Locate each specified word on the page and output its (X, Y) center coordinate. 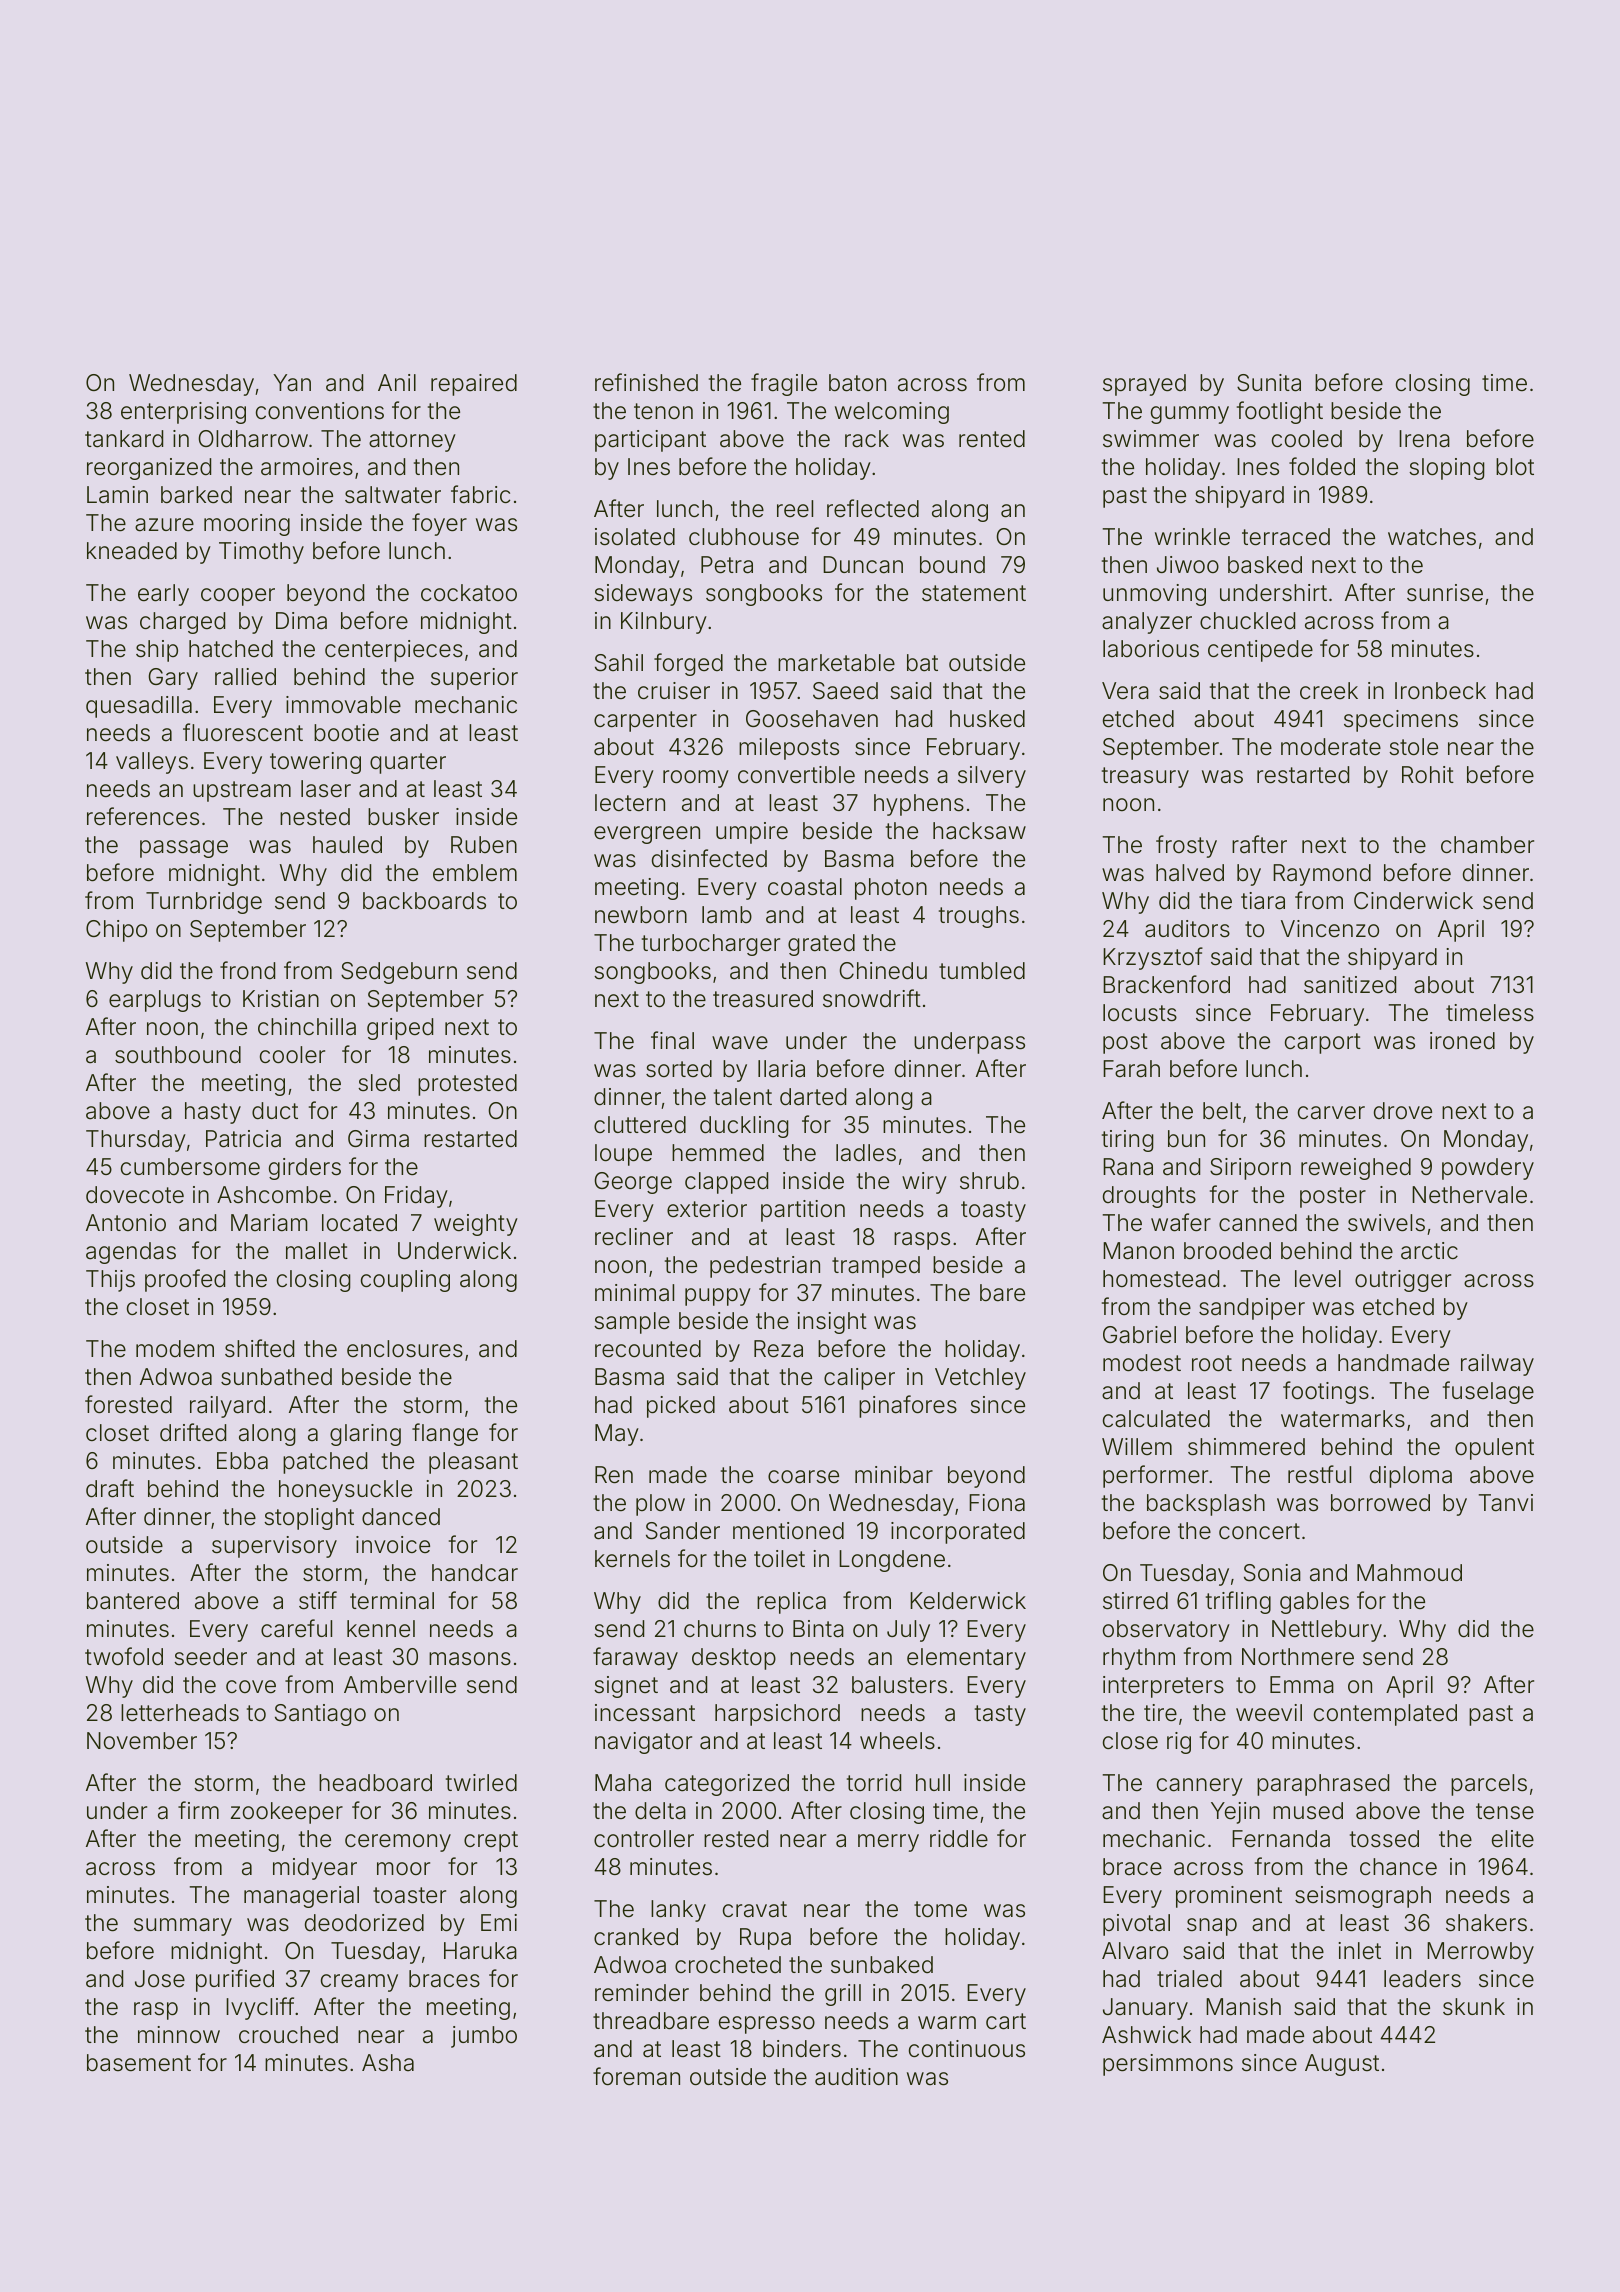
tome (940, 1909)
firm (198, 1810)
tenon (663, 411)
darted (813, 1097)
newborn (641, 915)
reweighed (1356, 1169)
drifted (193, 1432)
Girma (378, 1139)
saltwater (393, 495)
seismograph (1363, 1897)
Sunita (1269, 383)
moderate (1331, 747)
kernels (632, 1559)
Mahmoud (1409, 1573)
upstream (242, 791)
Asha (388, 2063)
